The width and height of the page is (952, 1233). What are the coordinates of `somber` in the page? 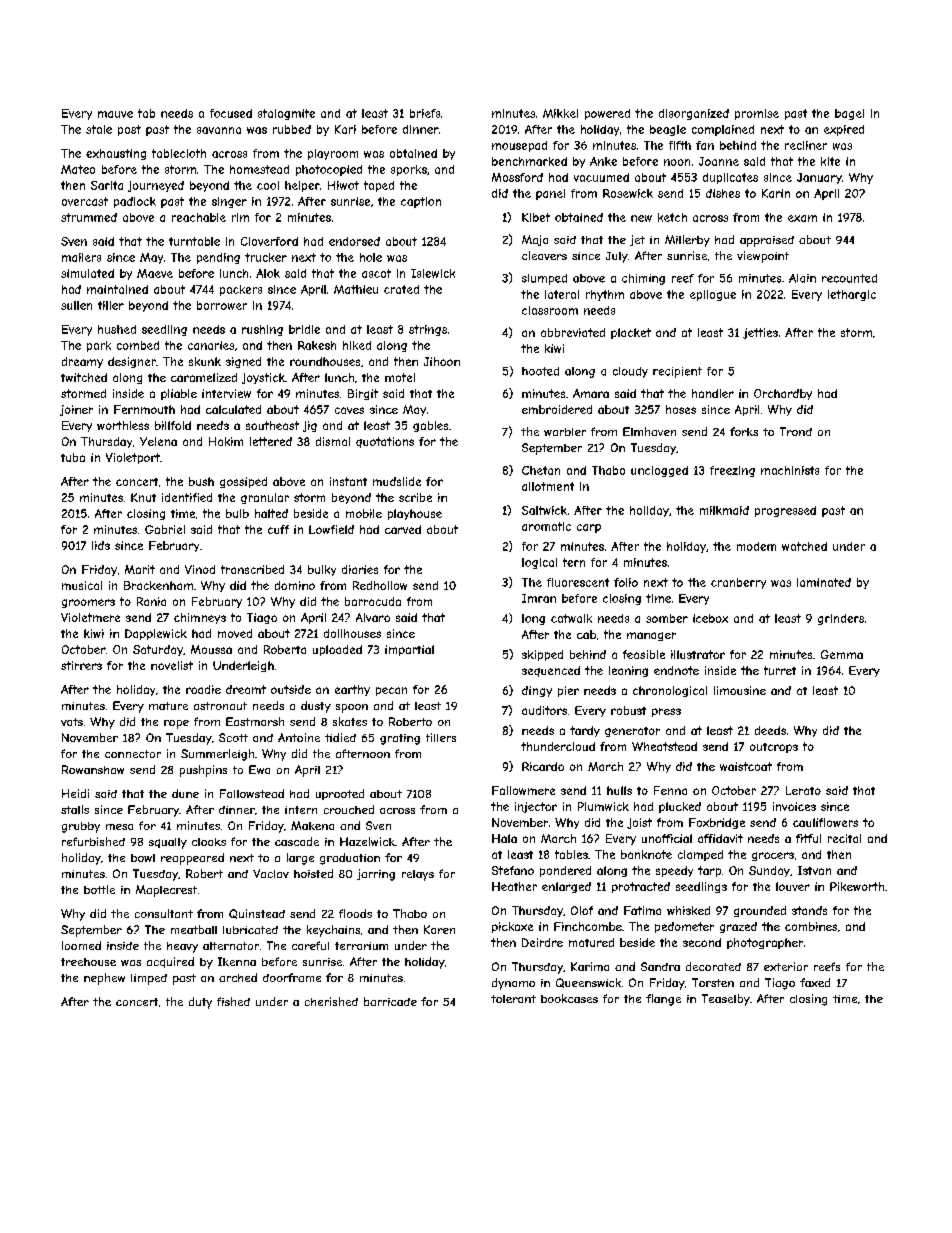 It's located at (667, 618).
